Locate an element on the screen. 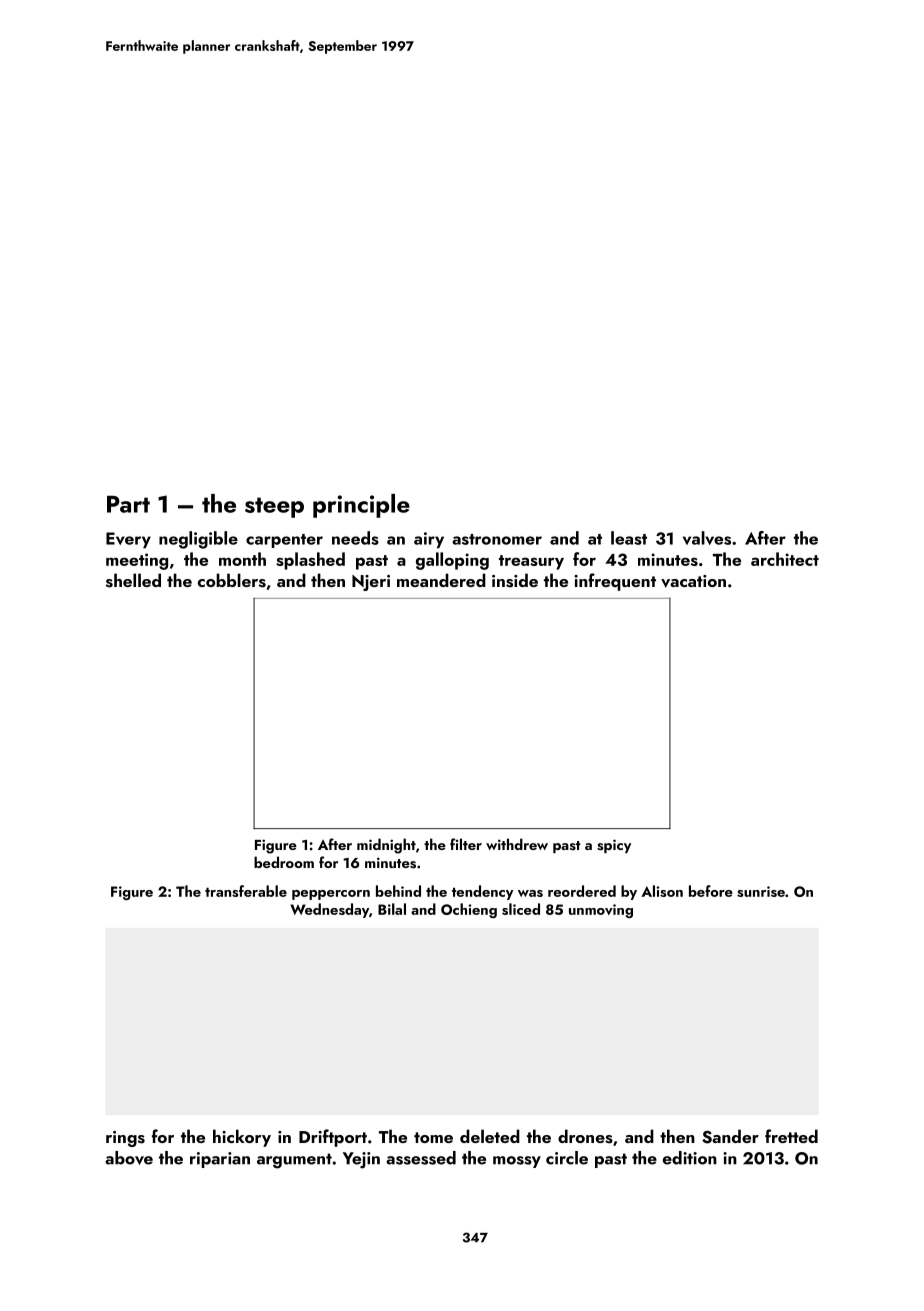 The height and width of the screenshot is (1311, 924). midnight is located at coordinates (386, 846).
